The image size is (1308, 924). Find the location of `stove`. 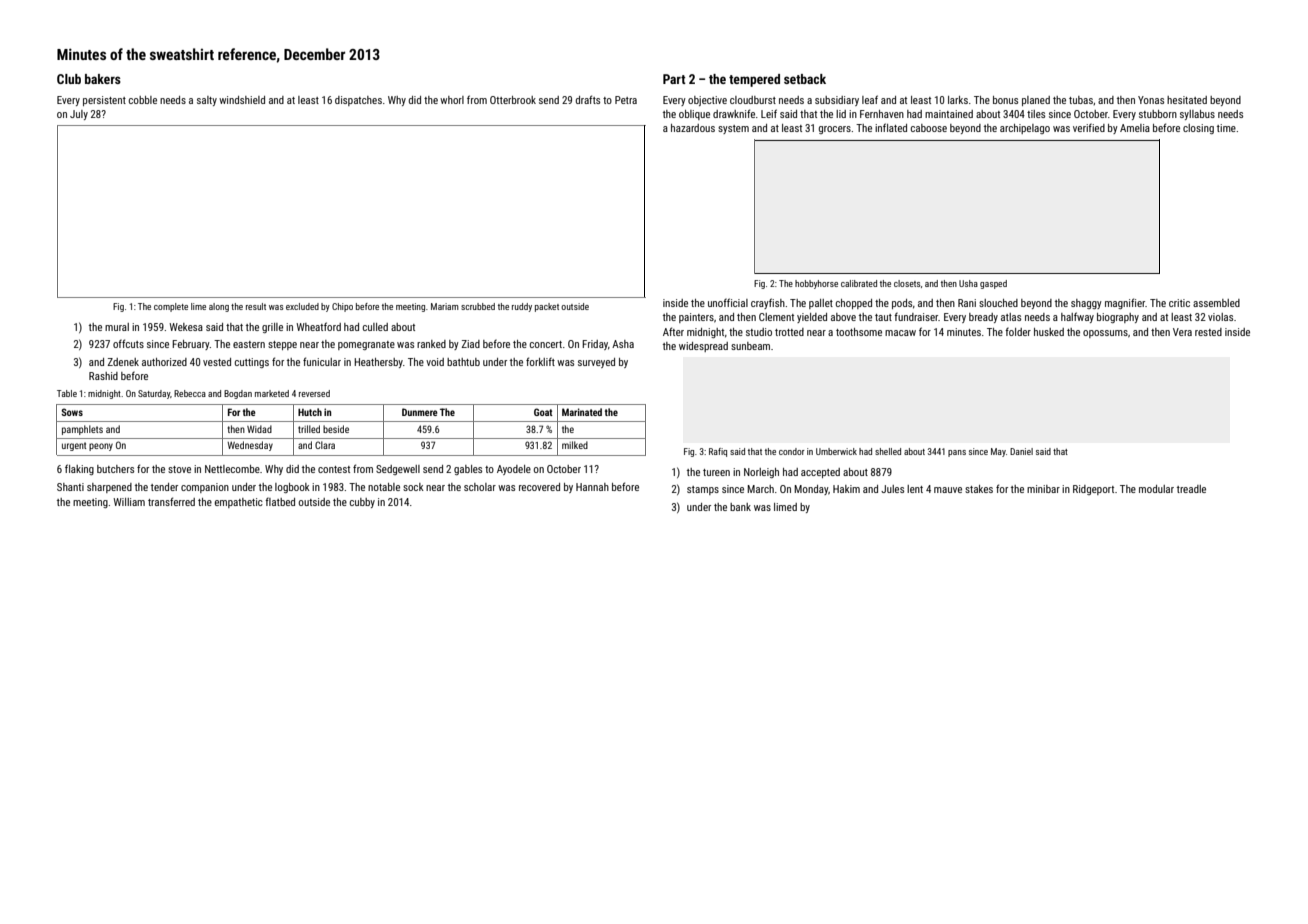

stove is located at coordinates (179, 469).
